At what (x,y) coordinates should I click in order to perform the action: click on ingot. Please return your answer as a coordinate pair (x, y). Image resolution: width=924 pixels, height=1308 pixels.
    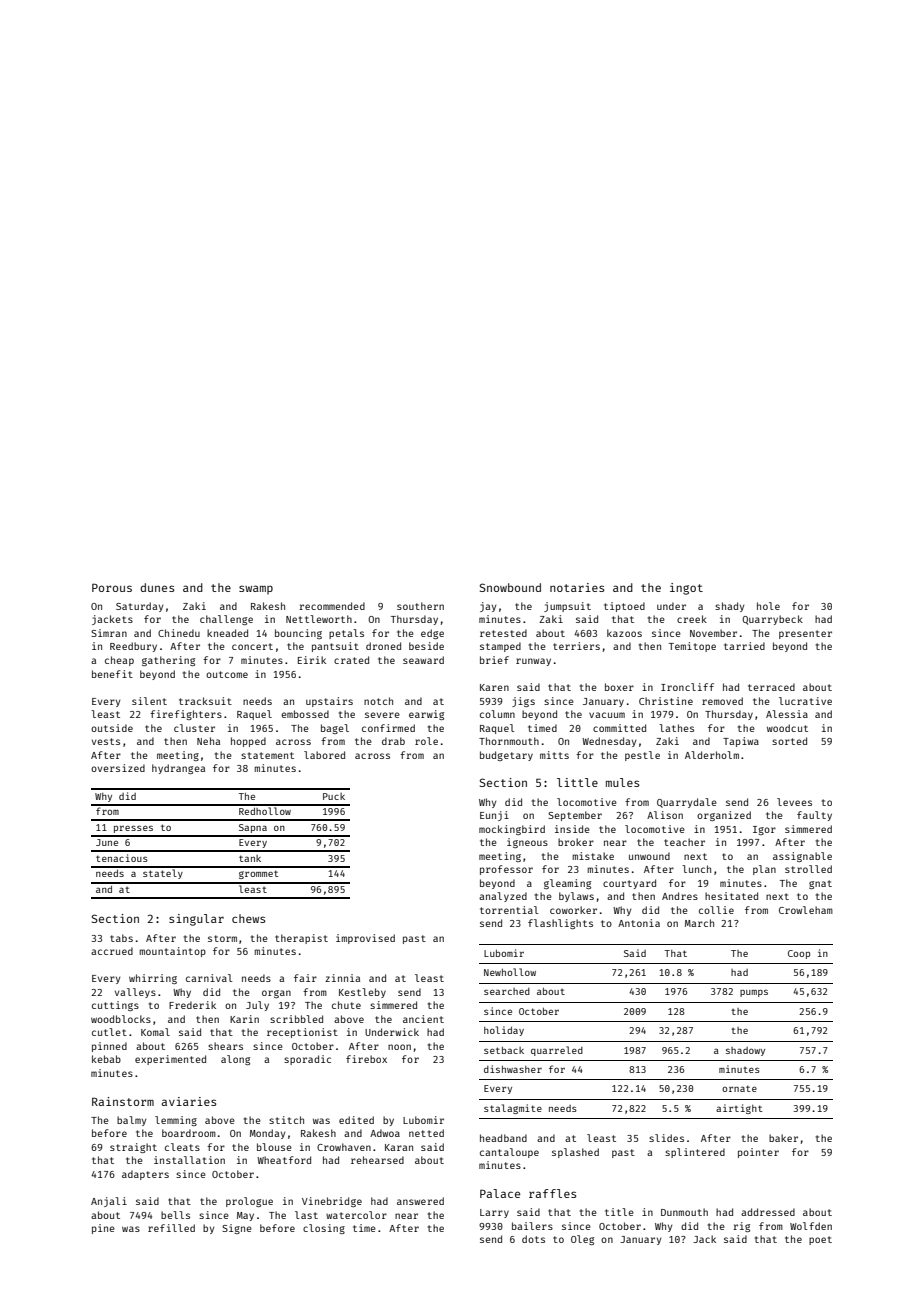
    Looking at the image, I should click on (686, 589).
